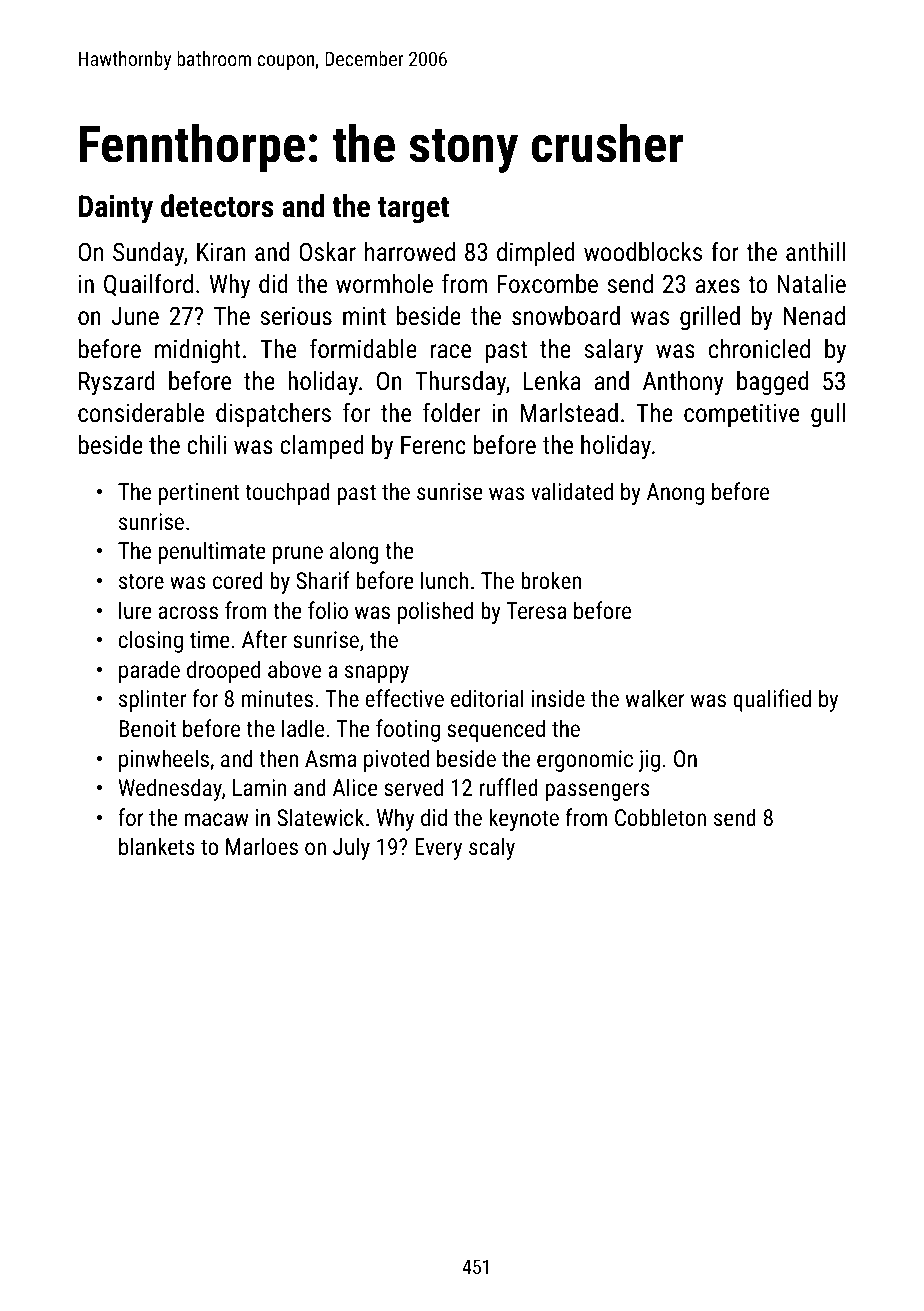 This image has height=1311, width=924. Describe the element at coordinates (217, 206) in the image. I see `detectors` at that location.
